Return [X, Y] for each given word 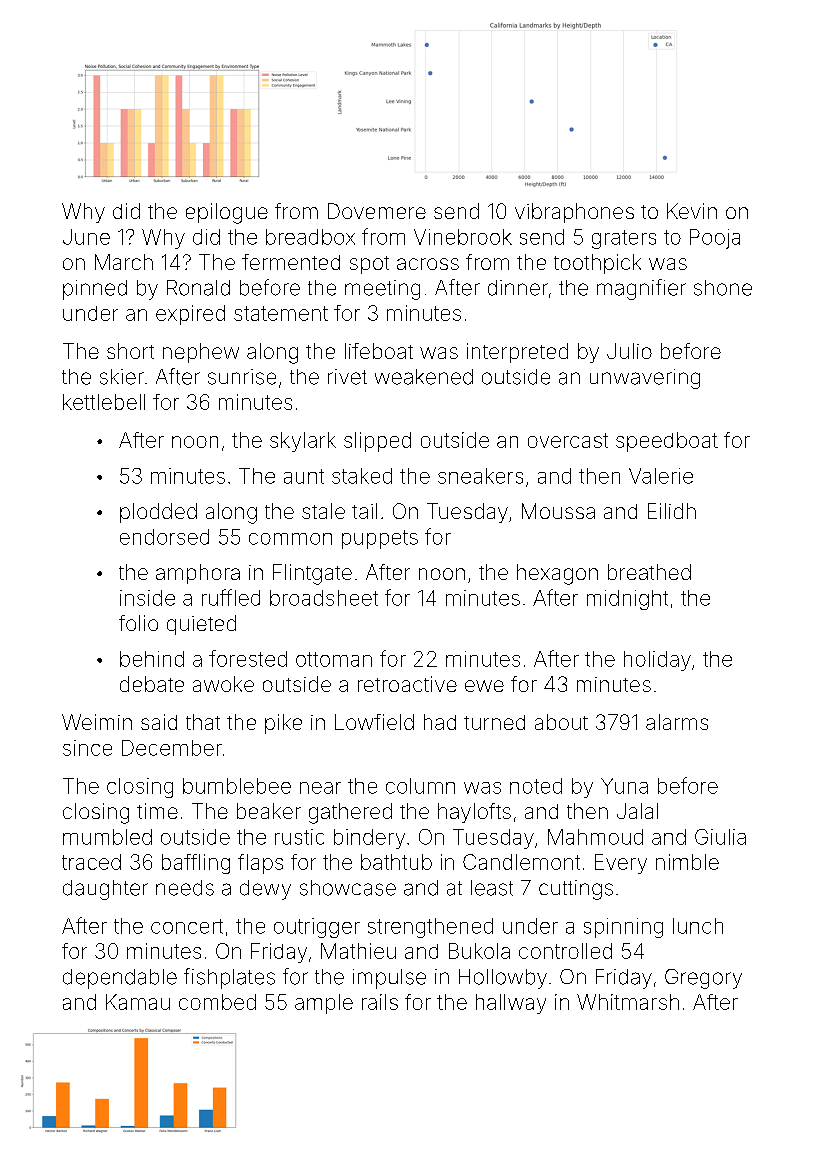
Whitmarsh [628, 1002]
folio [138, 623]
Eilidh [672, 511]
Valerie [661, 476]
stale [323, 511]
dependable [120, 979]
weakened [424, 377]
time [157, 811]
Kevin [692, 211]
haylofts [474, 813]
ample [324, 1004]
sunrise [242, 377]
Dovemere [377, 211]
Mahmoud [595, 837]
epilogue [227, 213]
